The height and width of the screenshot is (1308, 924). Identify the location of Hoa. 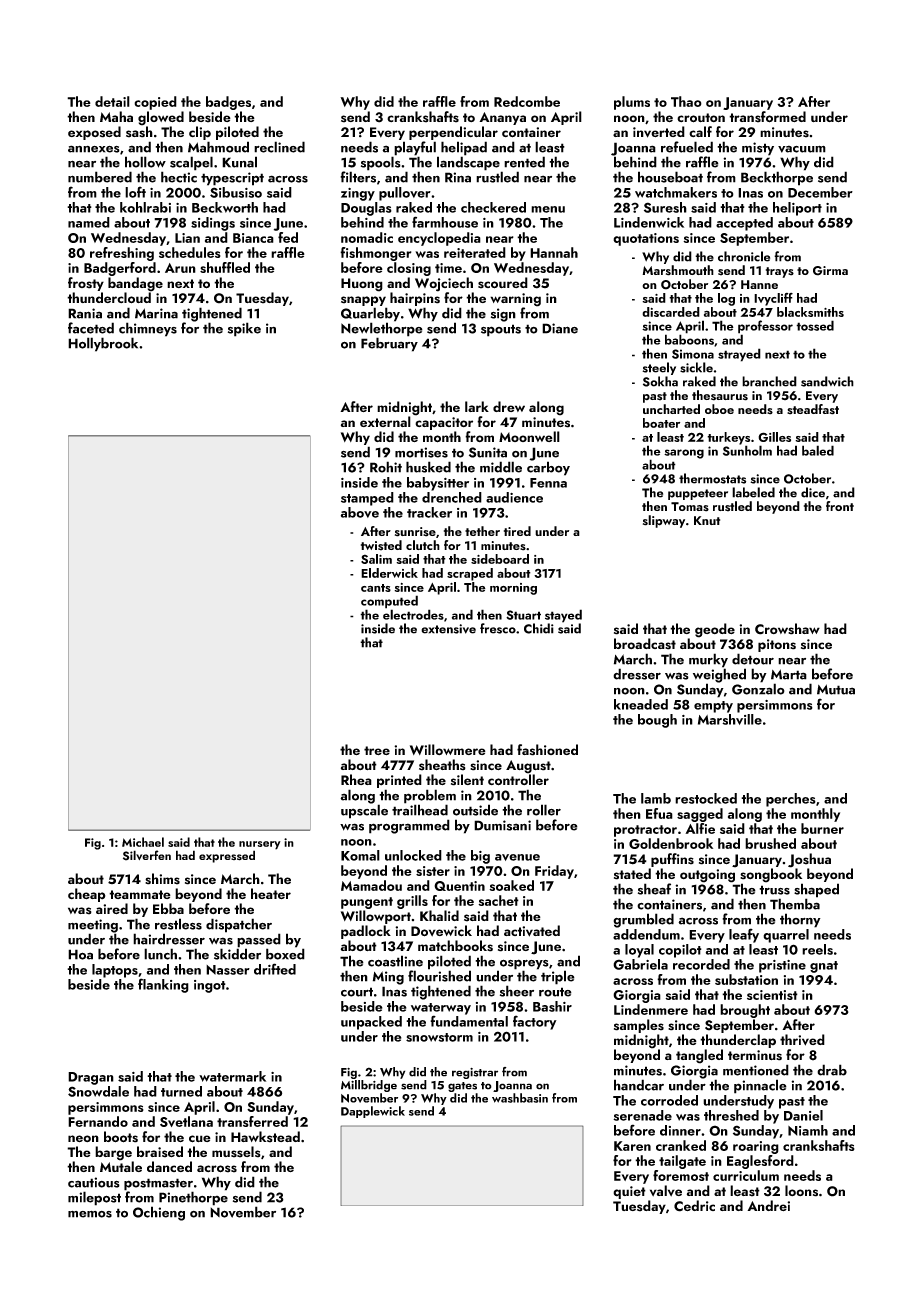
(80, 954).
